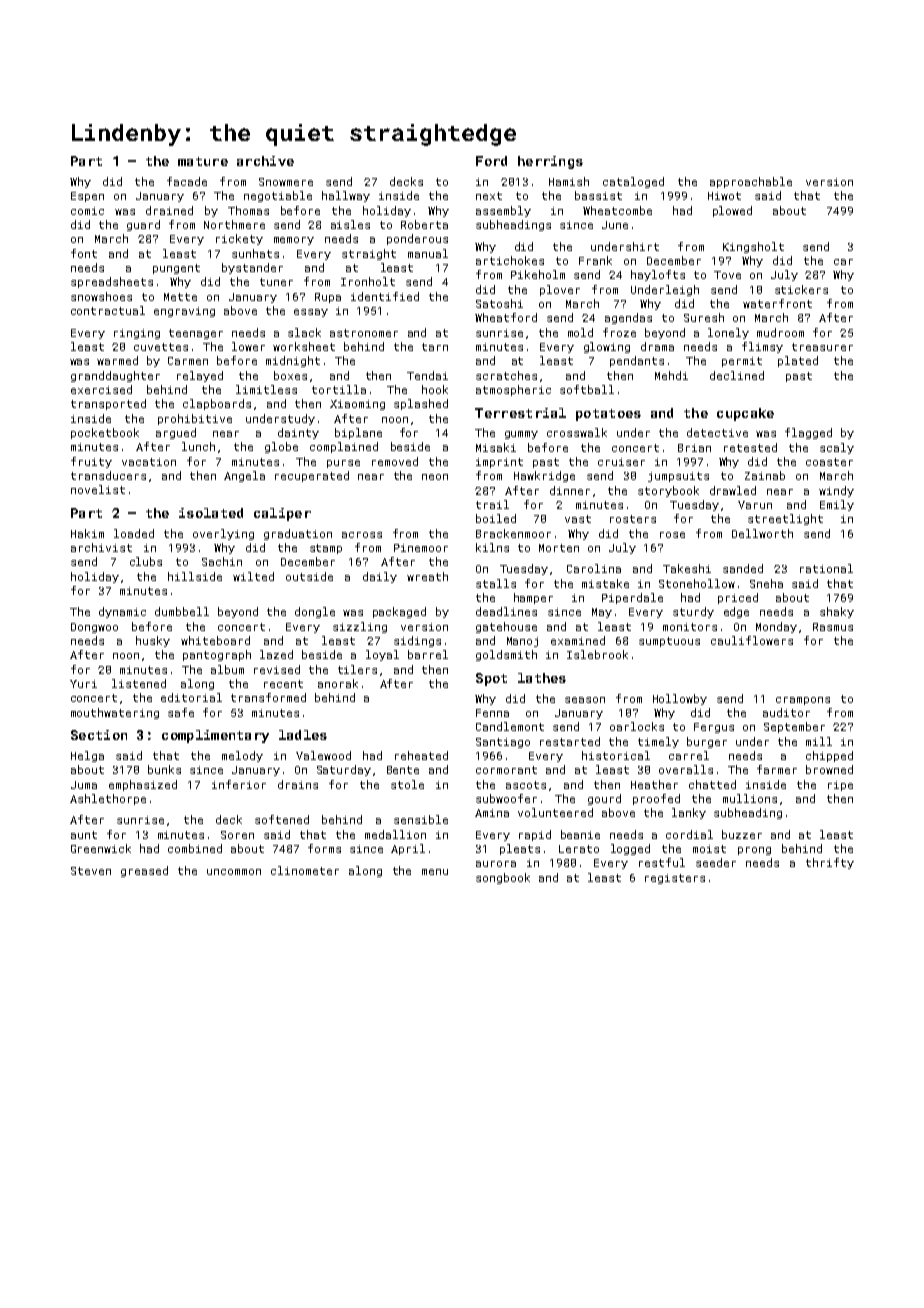 Image resolution: width=924 pixels, height=1308 pixels. What do you see at coordinates (195, 848) in the page?
I see `combined` at bounding box center [195, 848].
